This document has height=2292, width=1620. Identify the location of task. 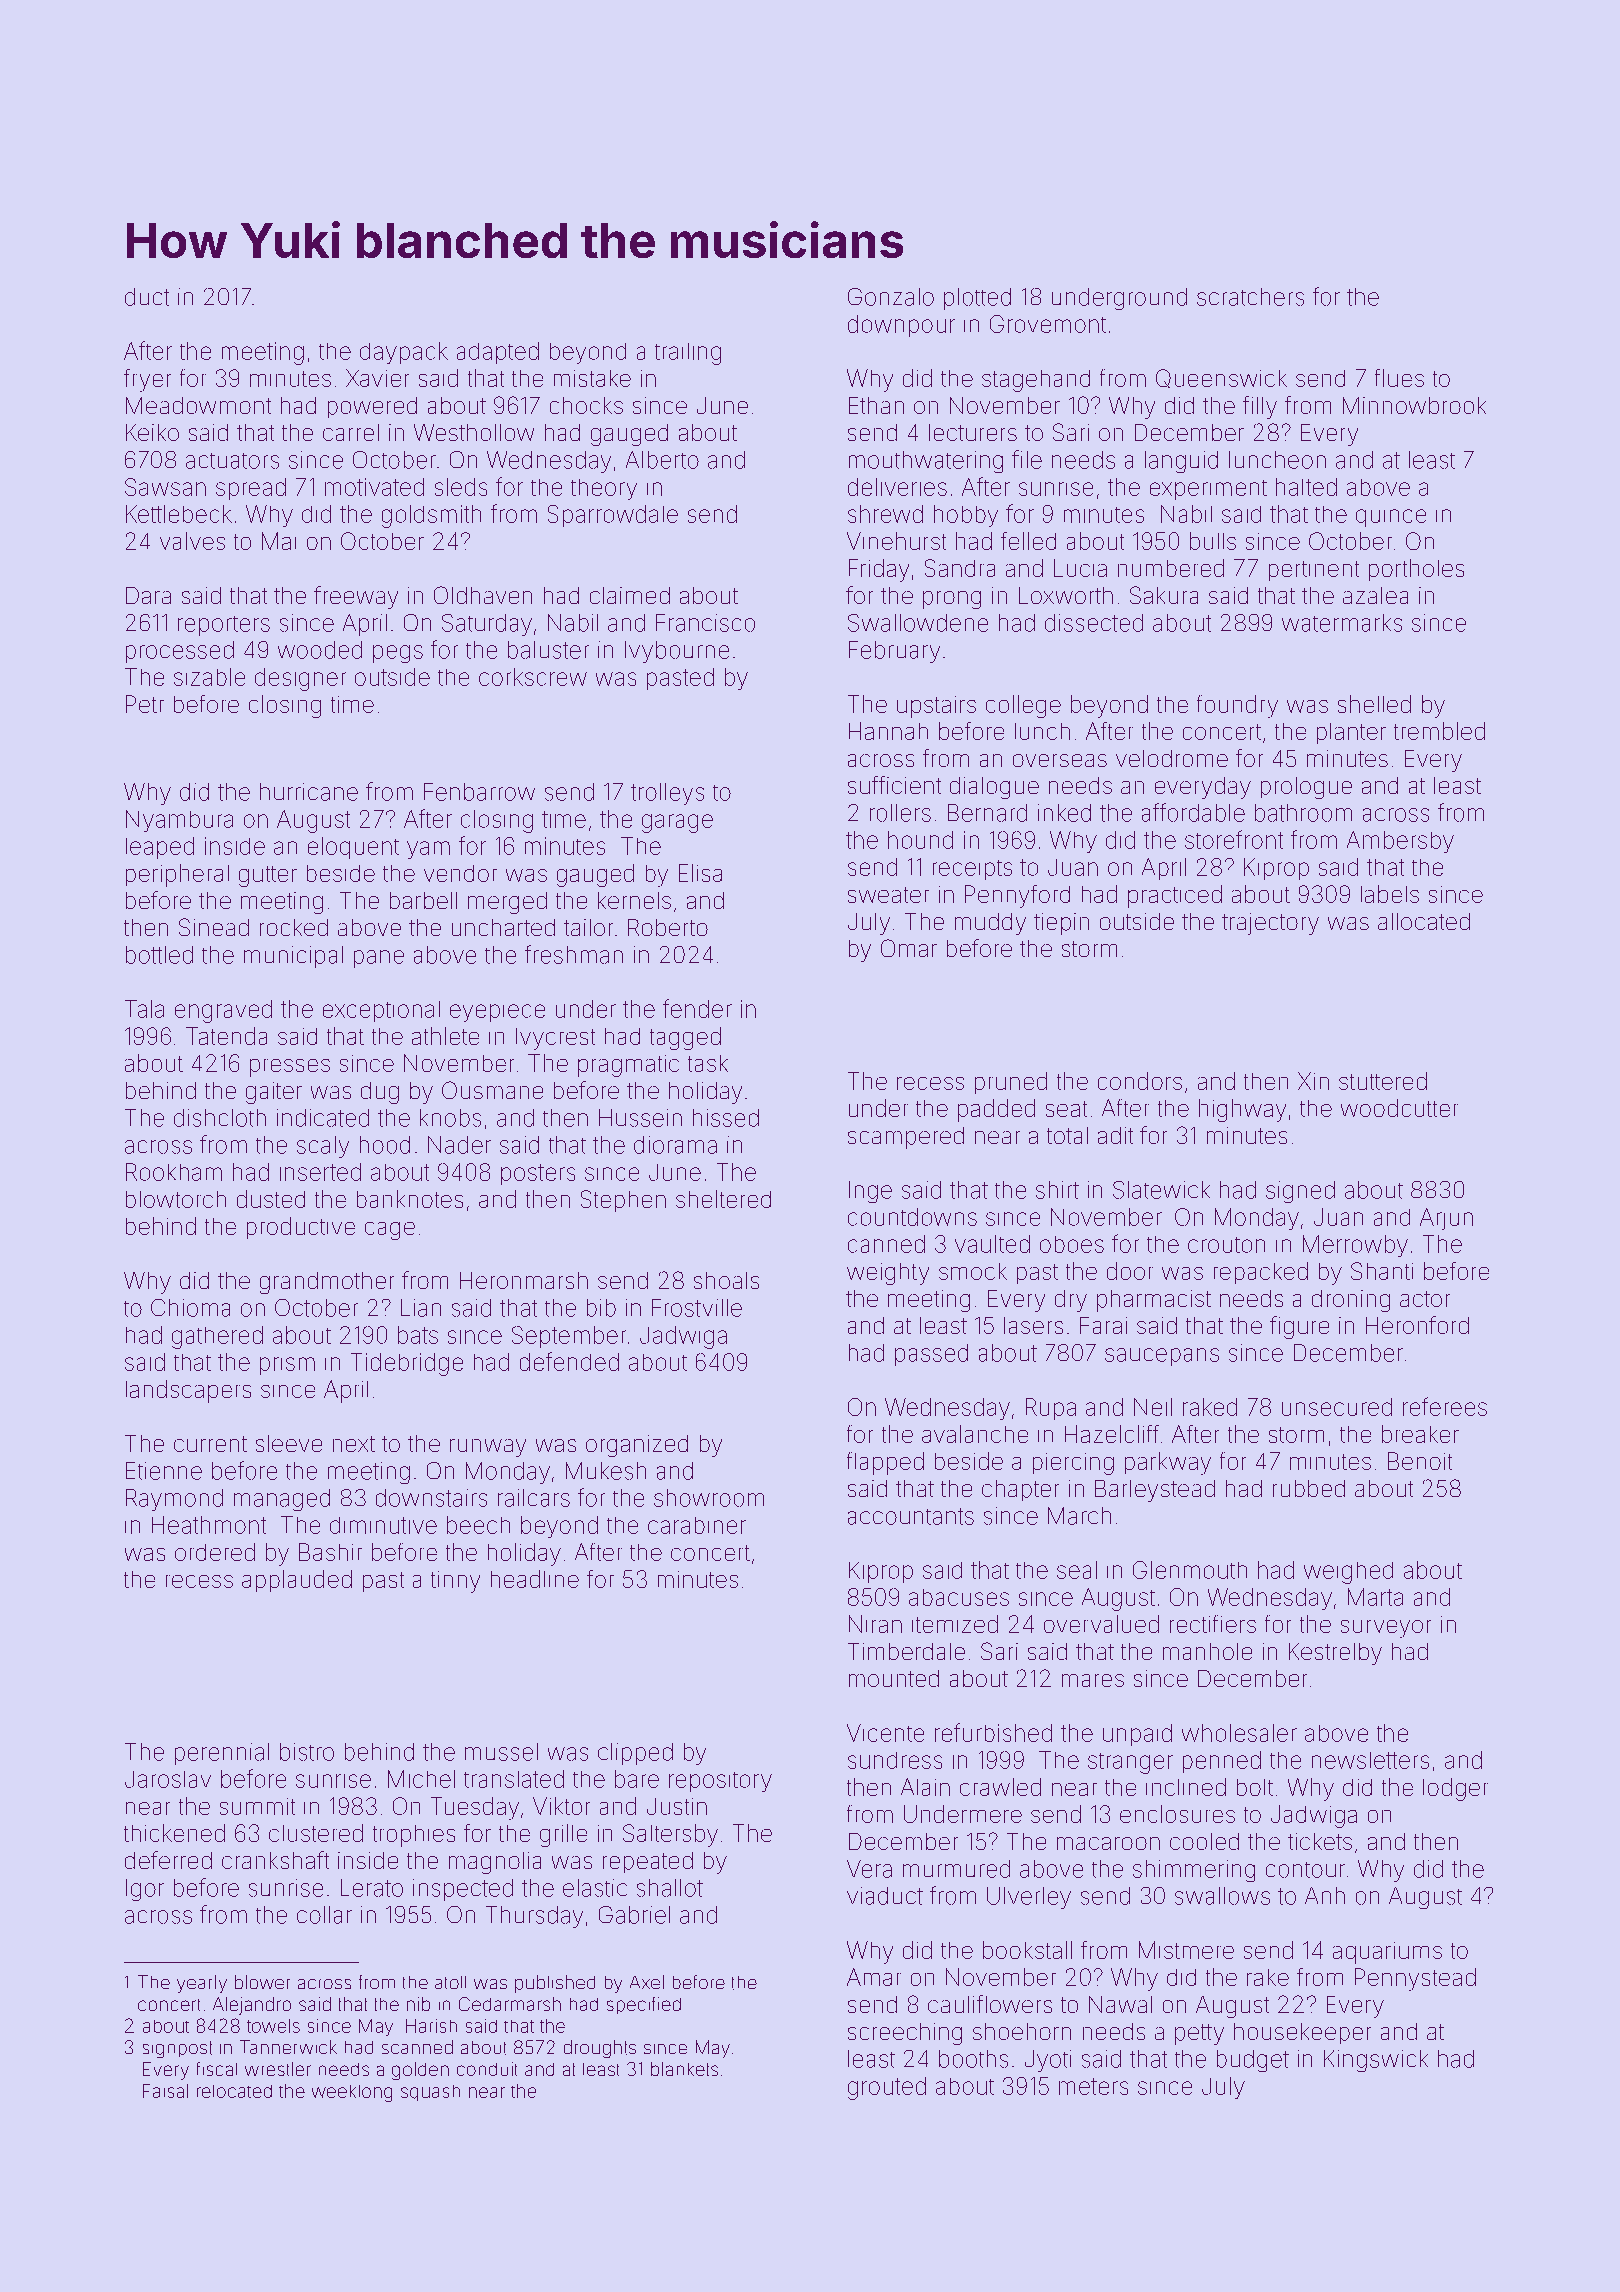
(708, 1063).
